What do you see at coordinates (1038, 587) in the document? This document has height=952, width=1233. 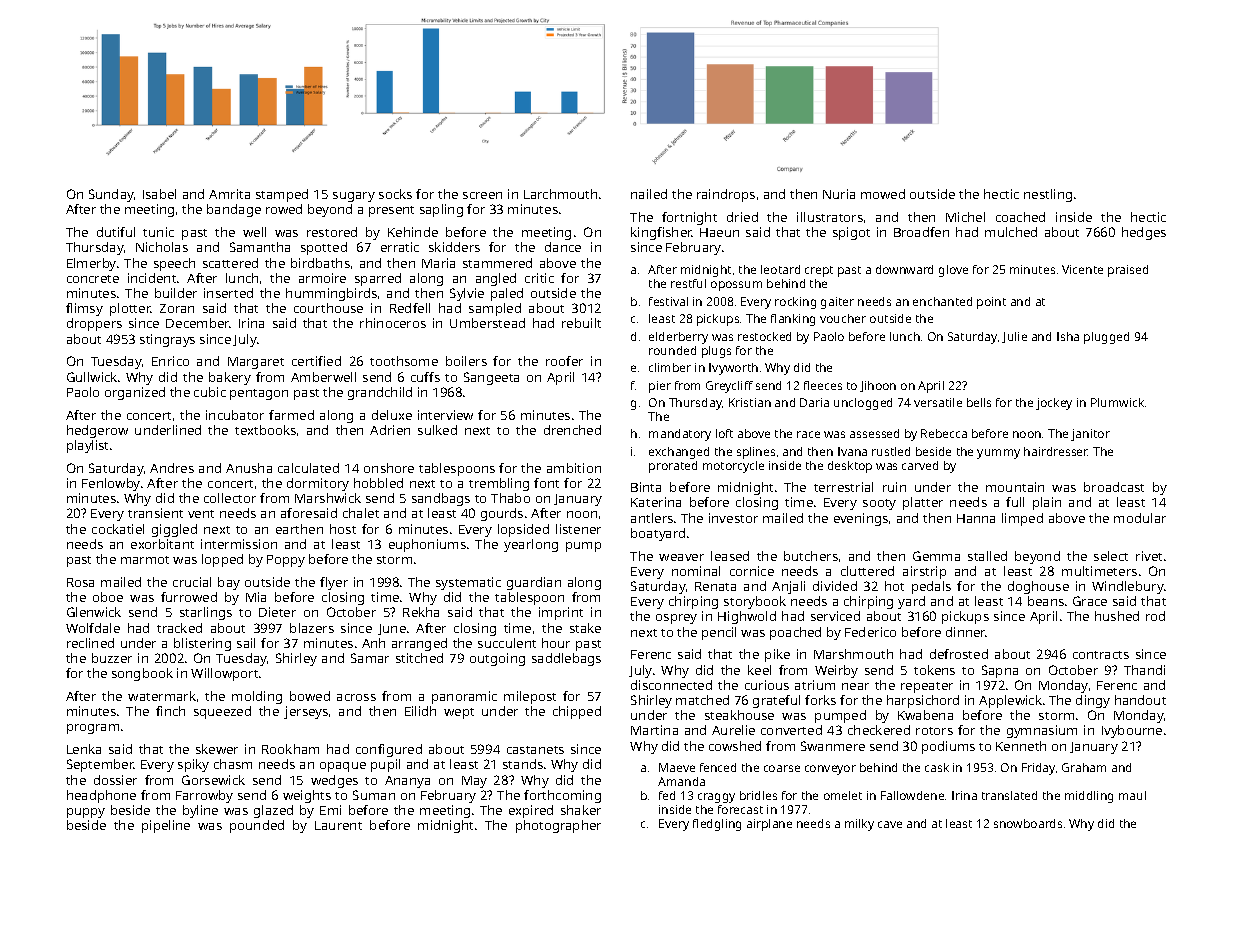 I see `doghouse` at bounding box center [1038, 587].
